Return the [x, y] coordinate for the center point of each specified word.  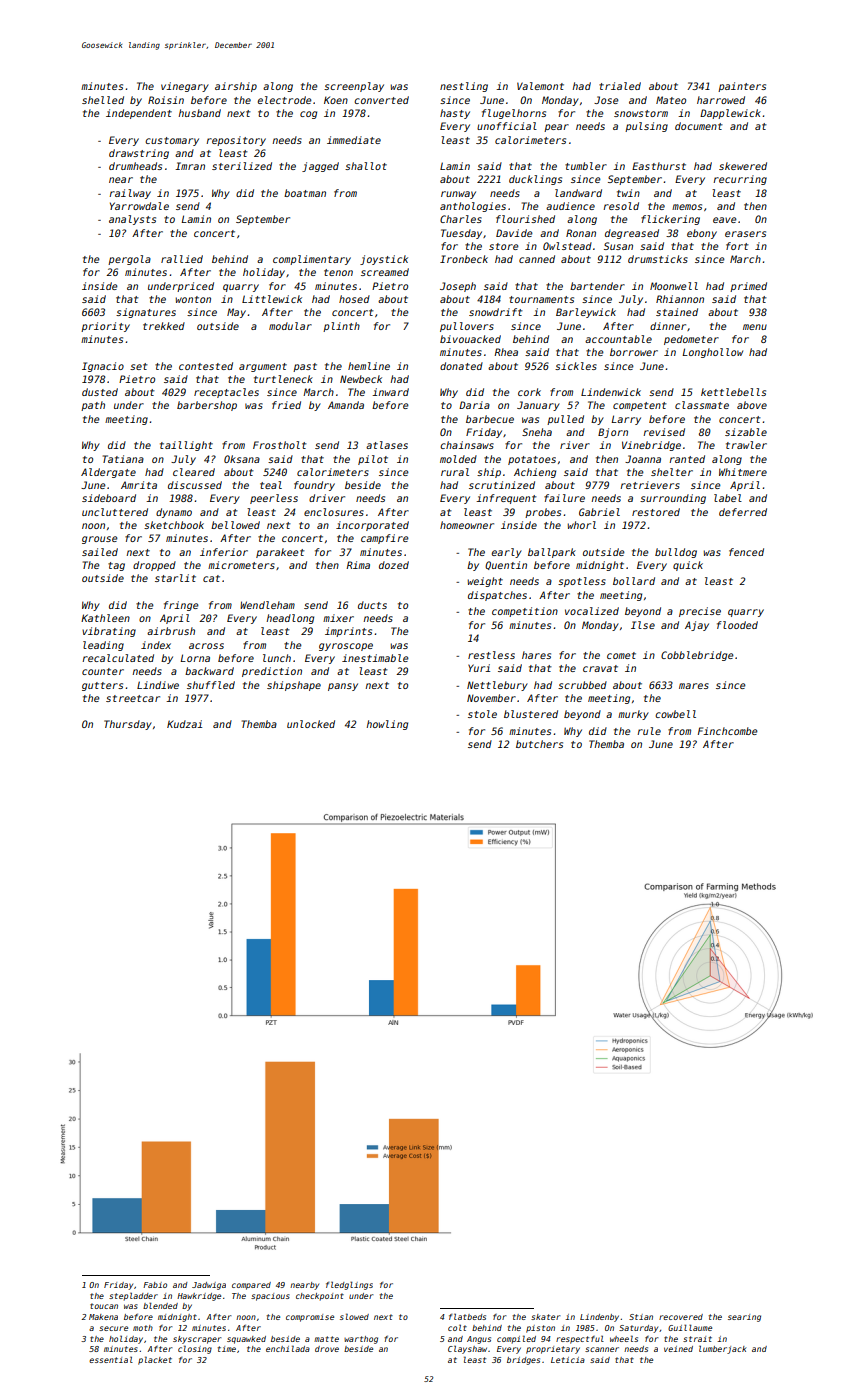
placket [155, 1360]
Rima [358, 565]
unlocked [311, 724]
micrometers [241, 565]
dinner [668, 326]
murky [633, 715]
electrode [285, 100]
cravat [600, 668]
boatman [305, 193]
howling [387, 725]
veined [678, 1349]
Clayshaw [467, 1350]
